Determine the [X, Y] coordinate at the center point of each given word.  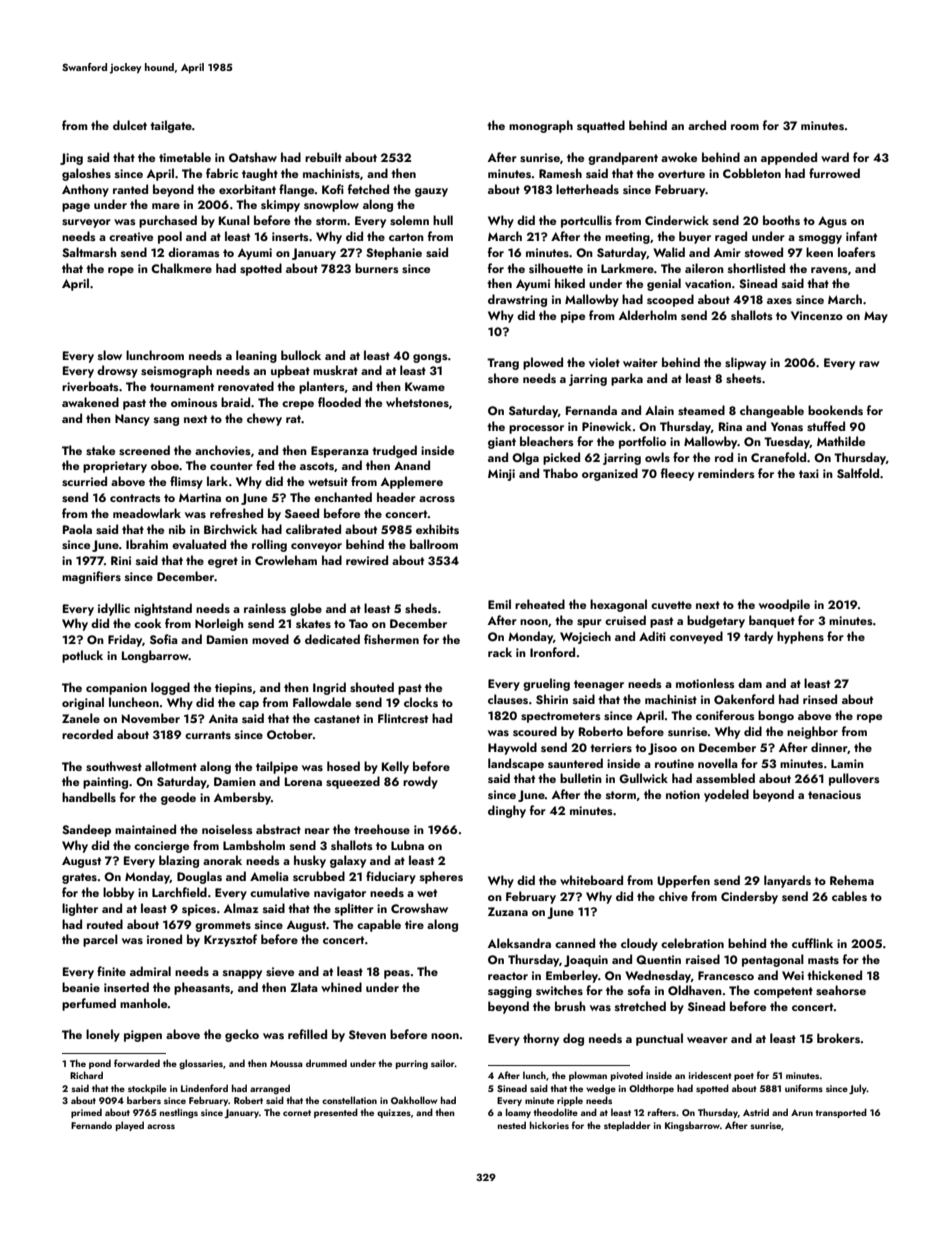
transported [841, 1113]
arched [707, 125]
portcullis [586, 221]
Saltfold [858, 473]
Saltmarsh [89, 252]
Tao [358, 623]
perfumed [89, 1004]
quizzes [394, 1113]
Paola [77, 529]
